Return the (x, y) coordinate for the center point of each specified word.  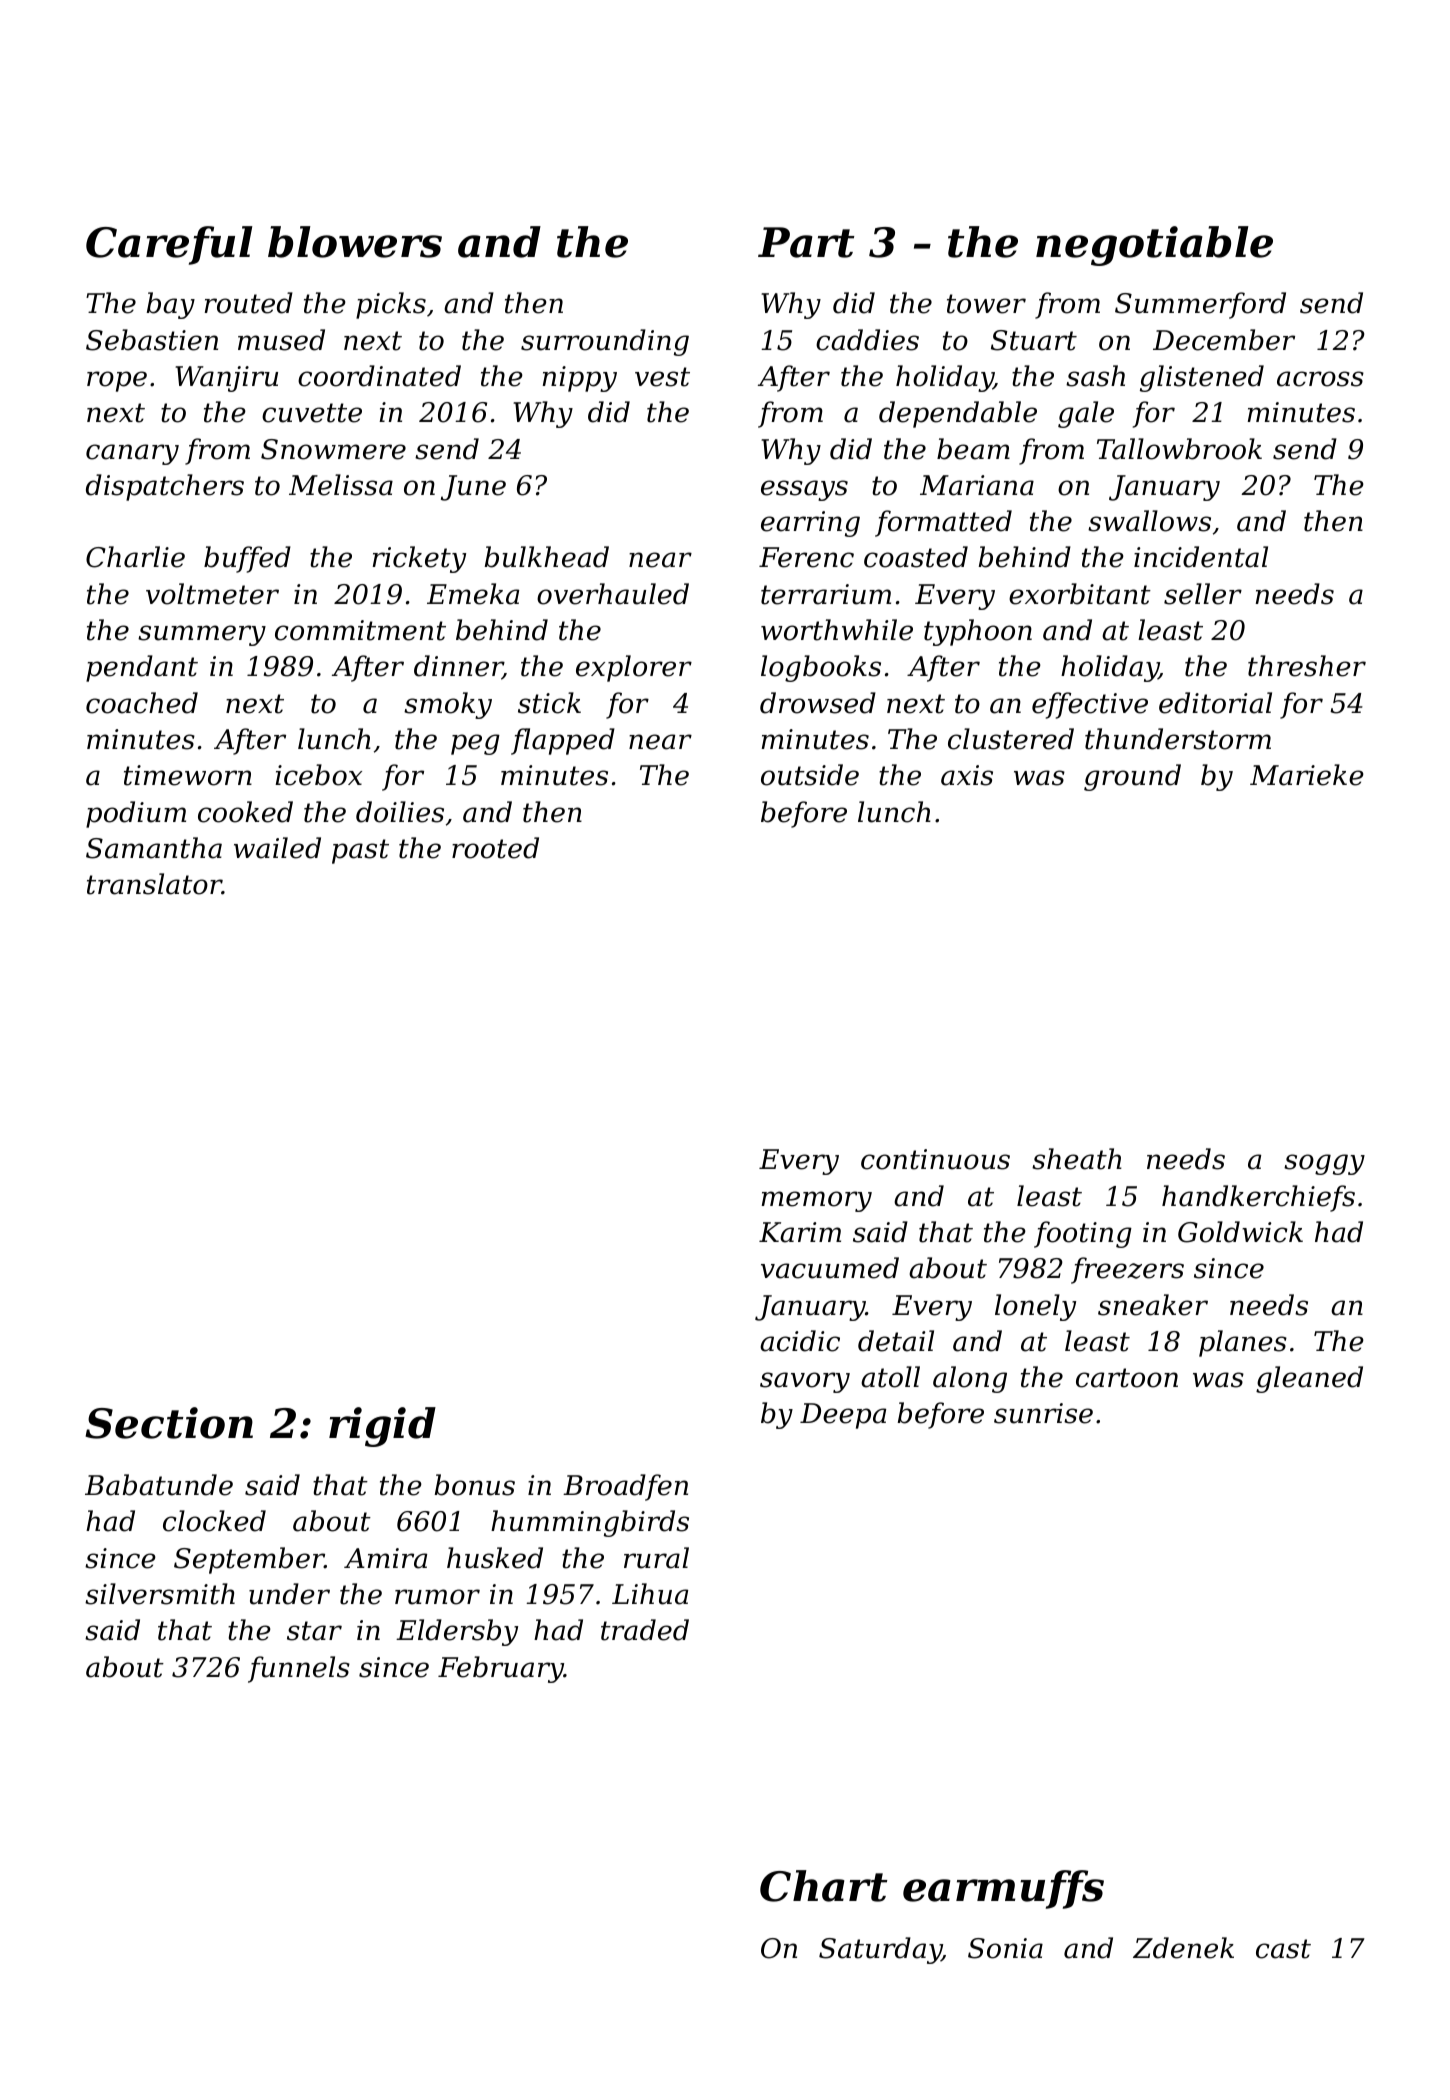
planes (1243, 1343)
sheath (1077, 1159)
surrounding (605, 342)
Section (169, 1423)
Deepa (843, 1416)
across (1320, 379)
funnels (299, 1669)
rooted (495, 848)
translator (154, 884)
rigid (382, 1427)
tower (986, 304)
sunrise (1043, 1413)
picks (391, 305)
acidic (800, 1341)
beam (973, 449)
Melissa (341, 485)
